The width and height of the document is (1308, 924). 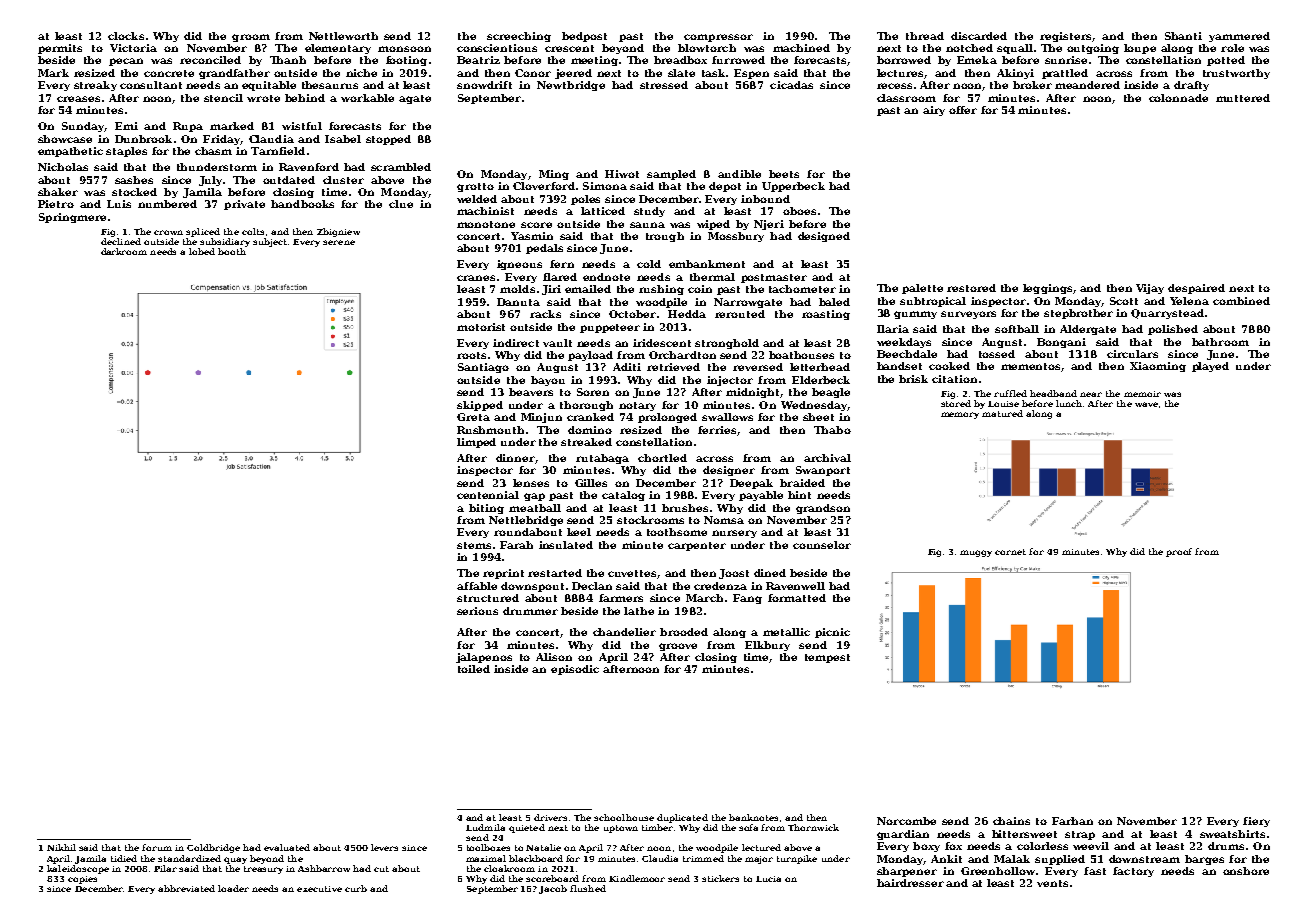 I want to click on lunch, so click(x=1070, y=403).
